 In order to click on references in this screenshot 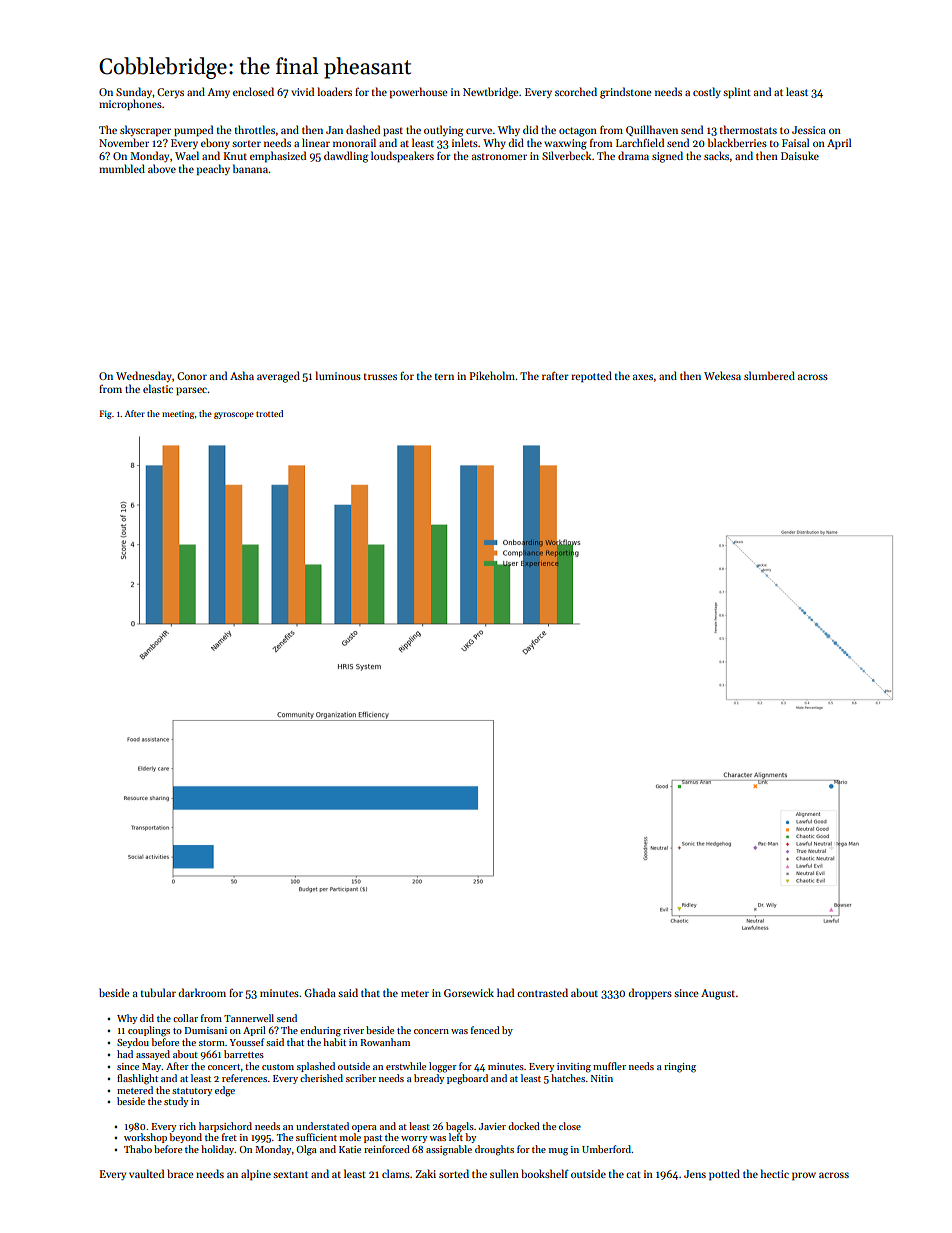, I will do `click(244, 1078)`.
